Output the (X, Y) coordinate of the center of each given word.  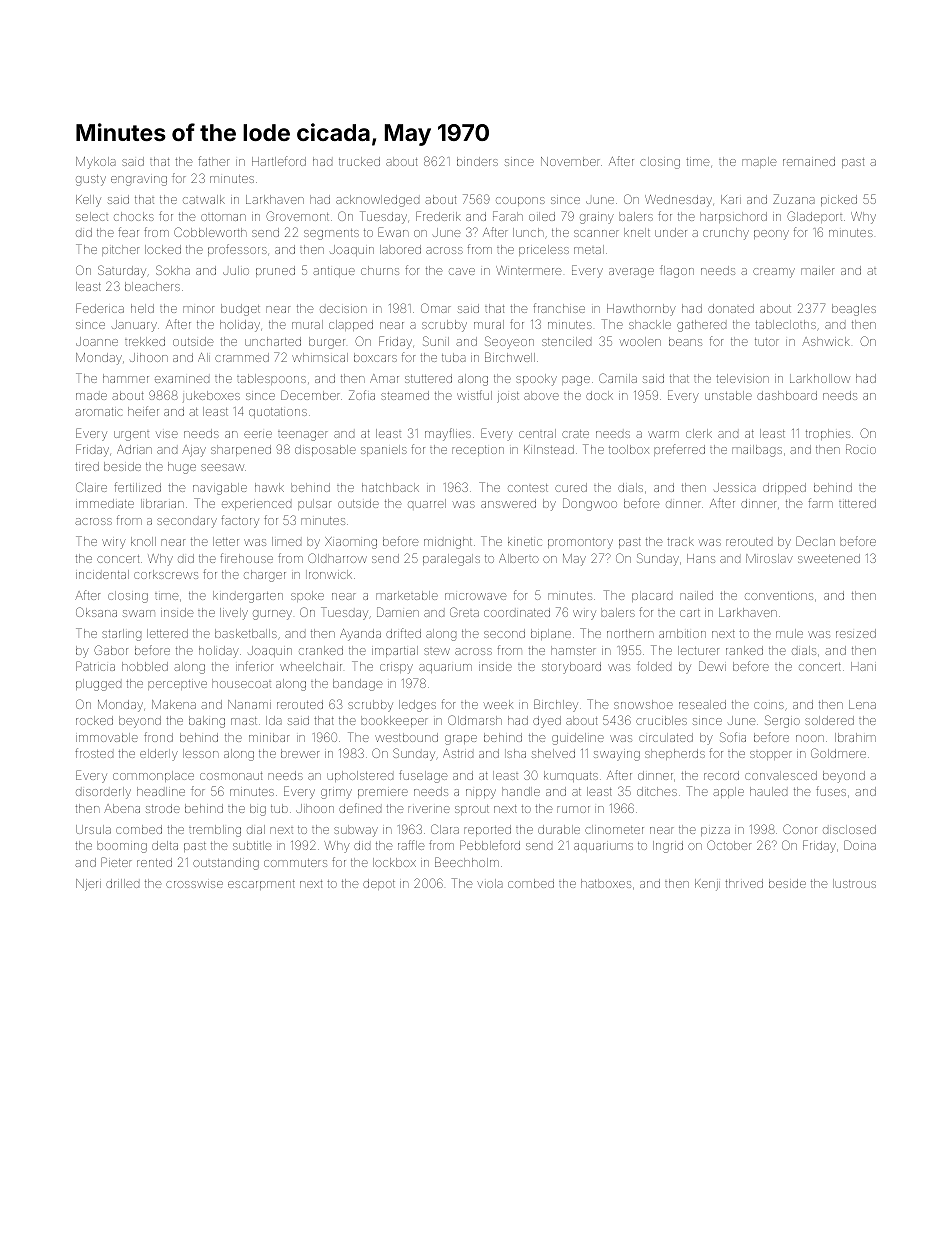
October (729, 845)
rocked (94, 720)
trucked (359, 161)
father (213, 161)
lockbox (394, 862)
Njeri (88, 885)
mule (789, 633)
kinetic (525, 541)
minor (198, 309)
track (680, 541)
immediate (105, 503)
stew (437, 651)
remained (809, 161)
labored (400, 249)
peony (771, 235)
